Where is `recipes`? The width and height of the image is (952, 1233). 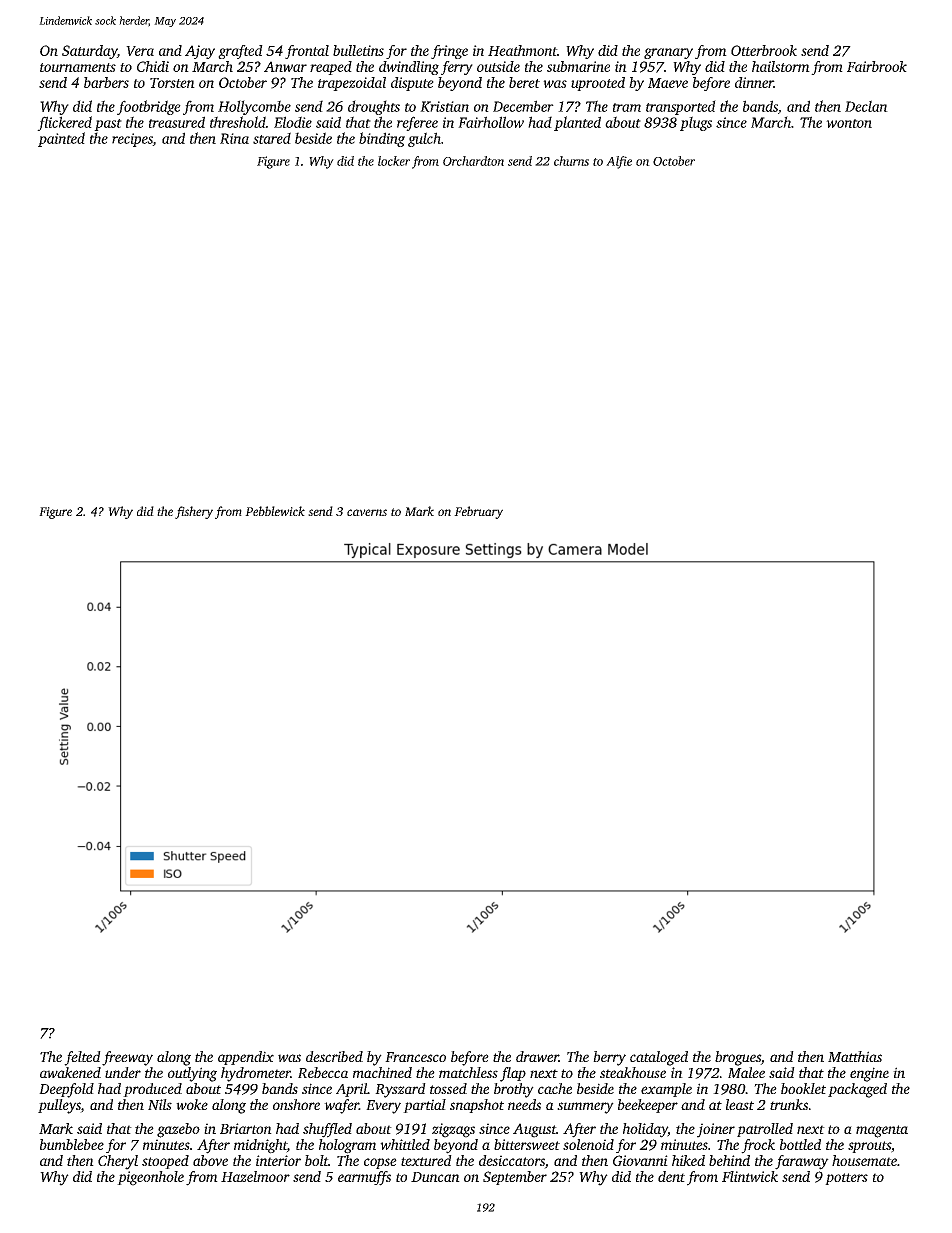 recipes is located at coordinates (132, 140).
